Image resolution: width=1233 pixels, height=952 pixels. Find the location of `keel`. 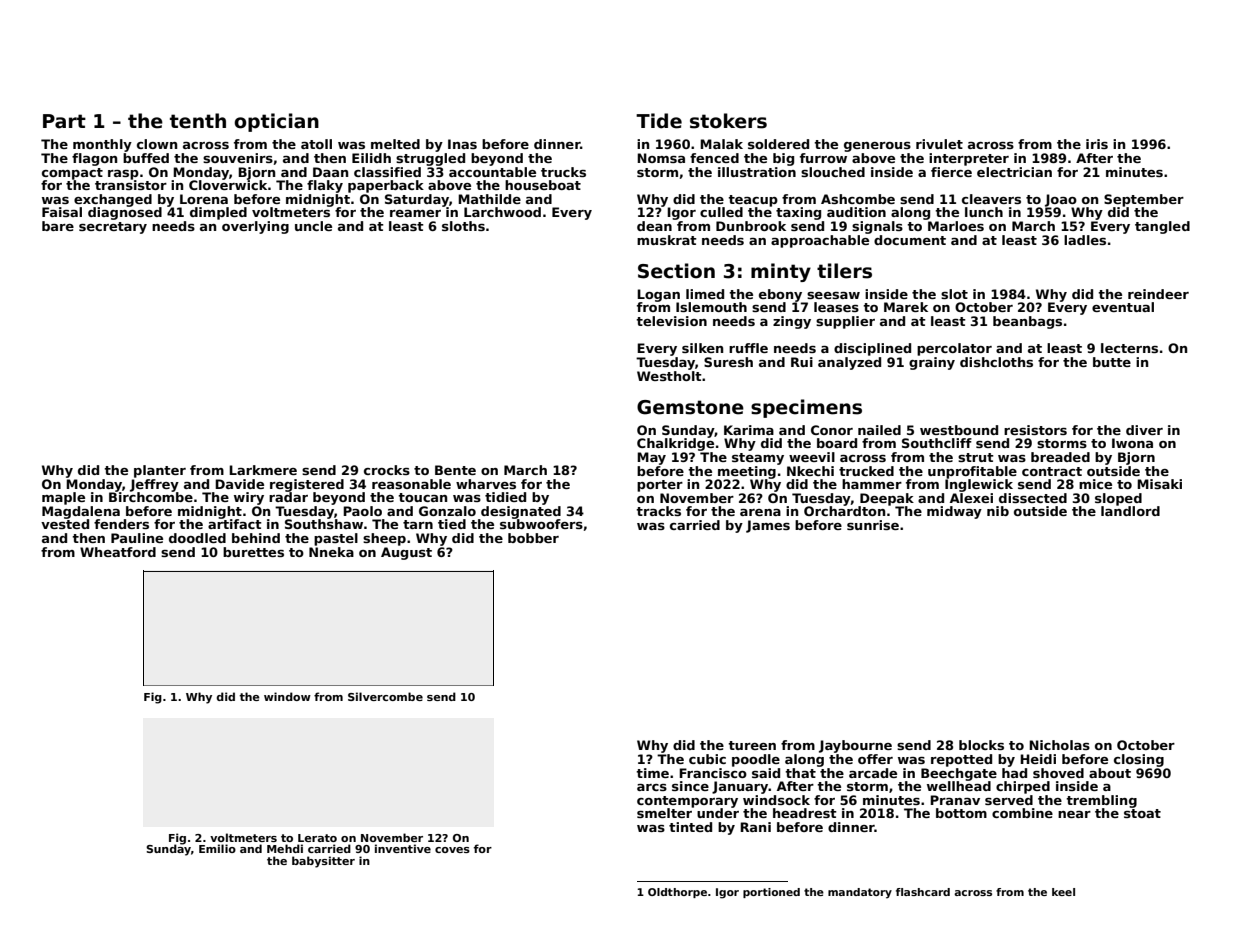

keel is located at coordinates (1063, 892).
